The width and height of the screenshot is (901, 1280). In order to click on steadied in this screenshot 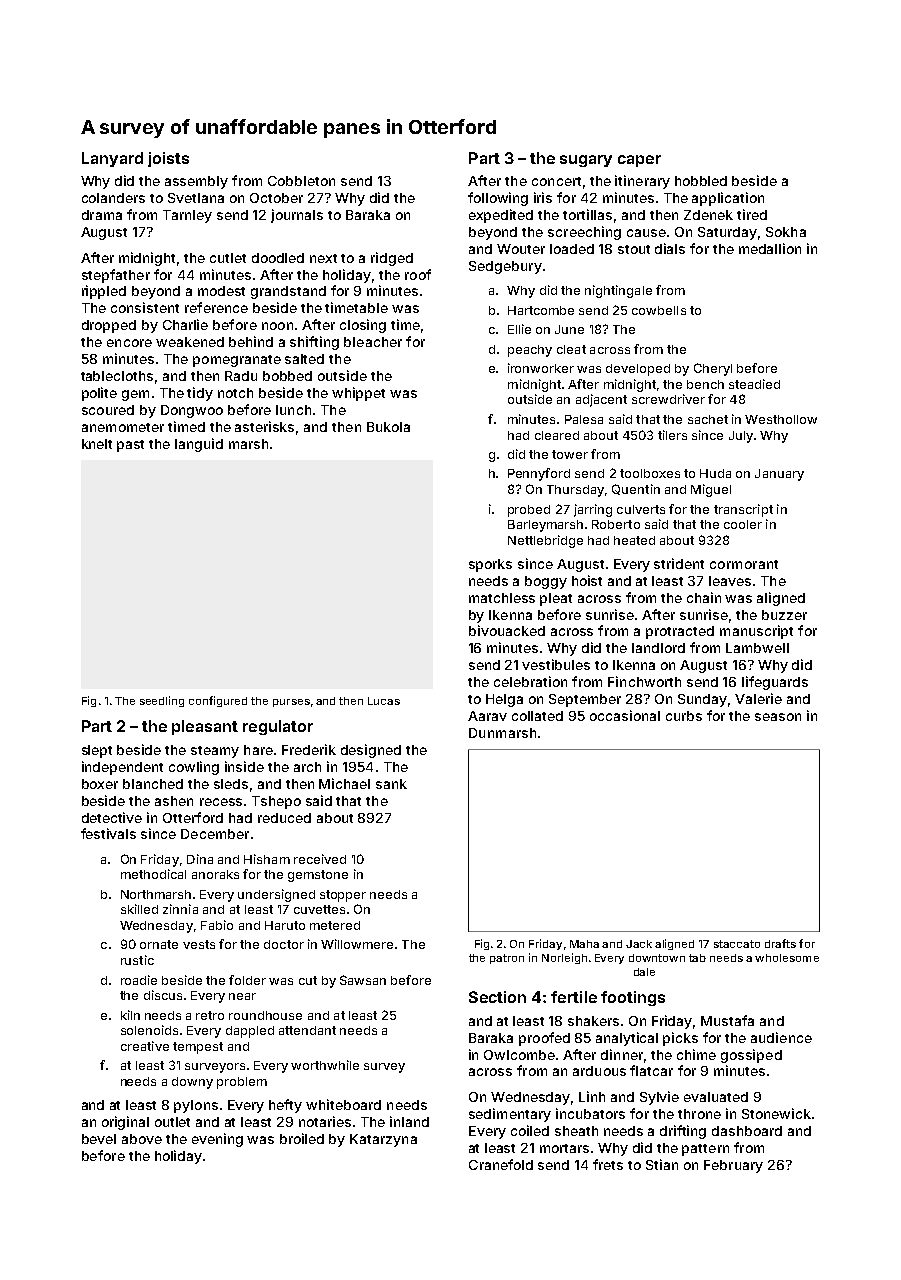, I will do `click(754, 384)`.
